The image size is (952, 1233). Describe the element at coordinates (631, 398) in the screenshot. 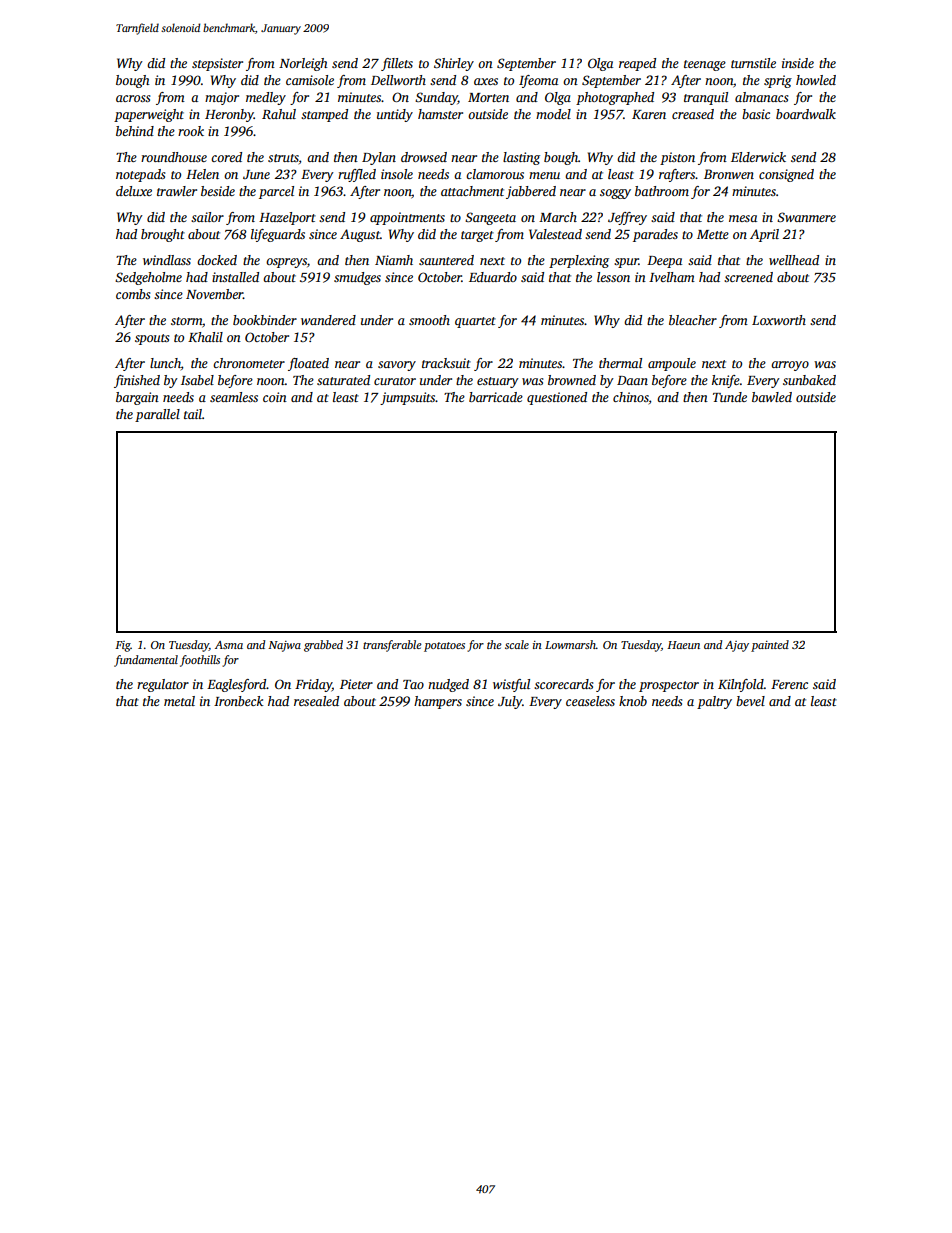

I see `chinos` at that location.
